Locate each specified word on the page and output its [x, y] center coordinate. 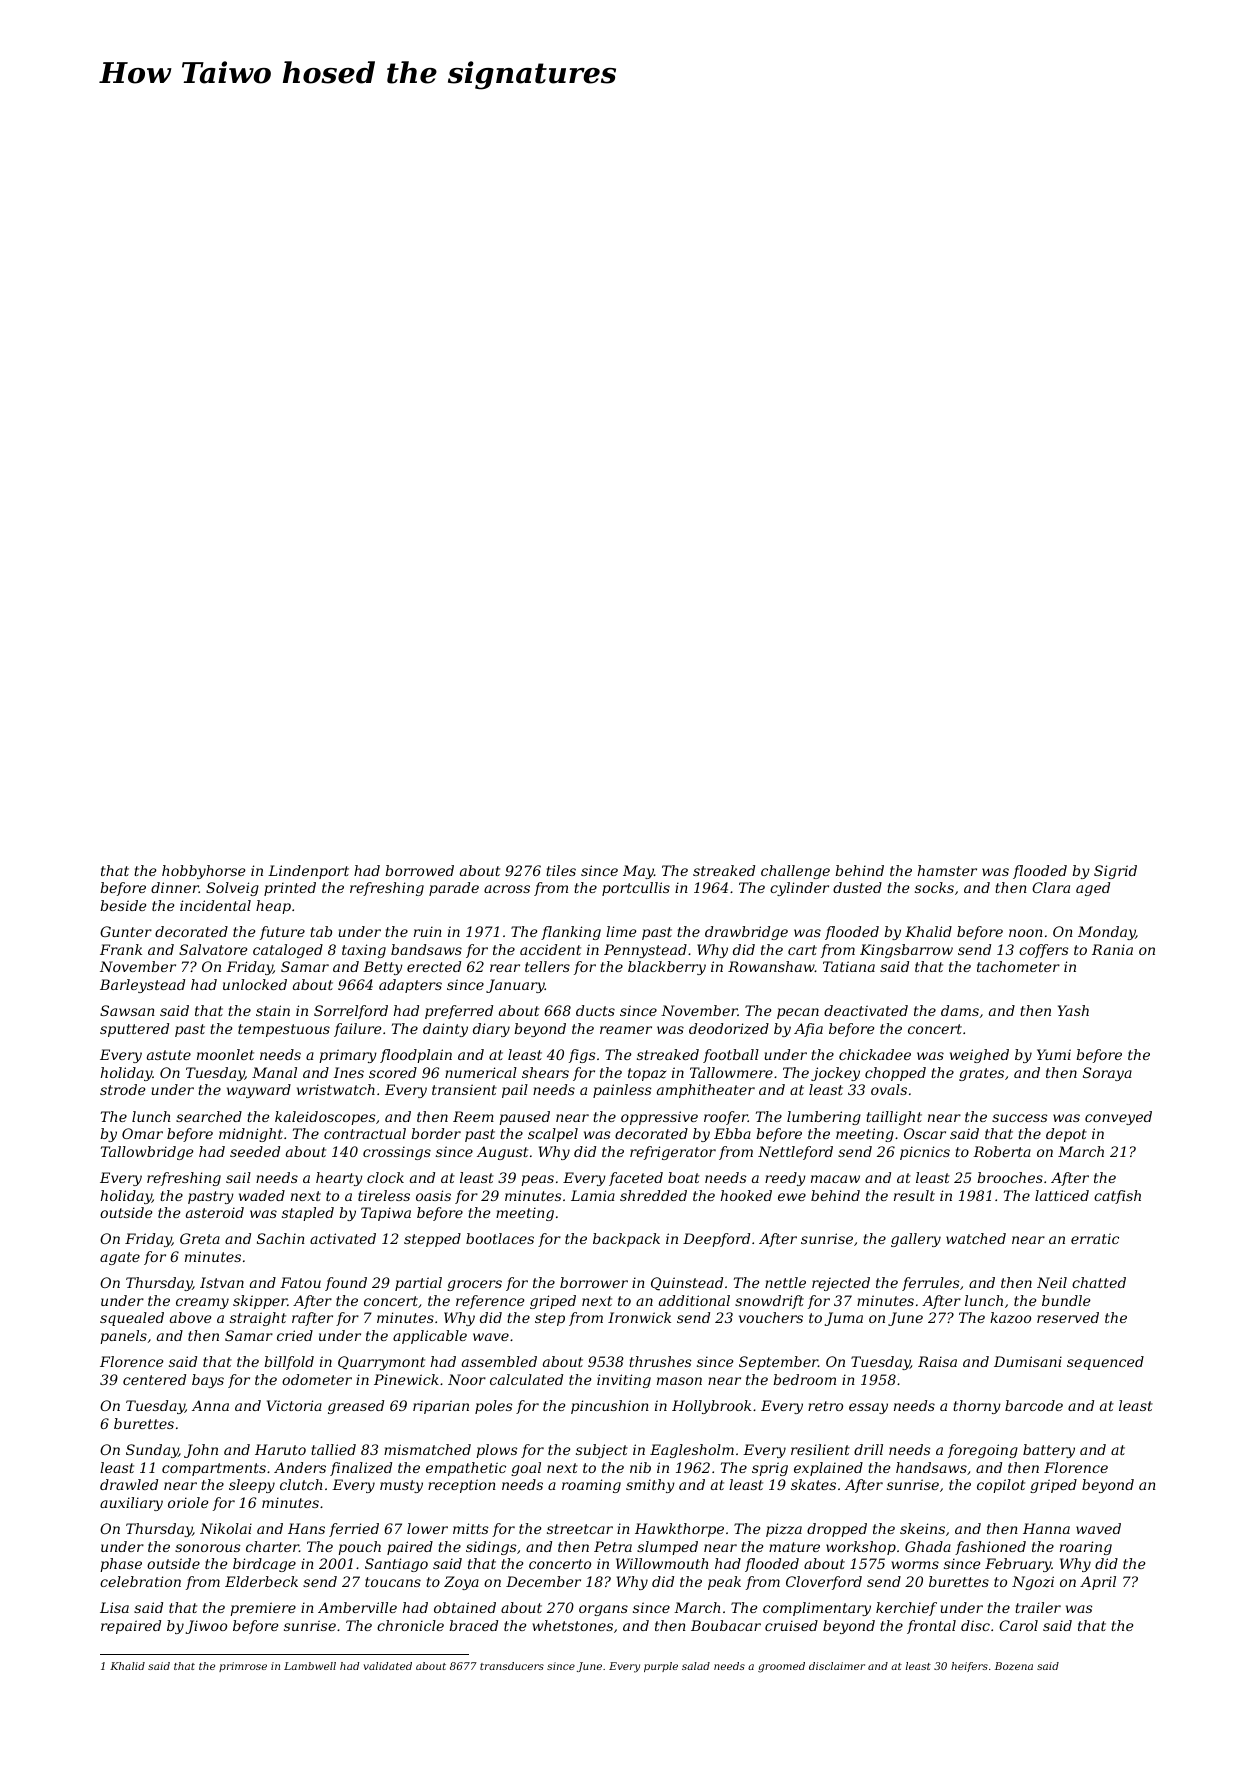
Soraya [1107, 1074]
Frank [121, 949]
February [1018, 1565]
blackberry [667, 968]
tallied [333, 1449]
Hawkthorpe [679, 1530]
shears [545, 1072]
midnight [251, 1135]
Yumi [1054, 1054]
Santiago [396, 1565]
